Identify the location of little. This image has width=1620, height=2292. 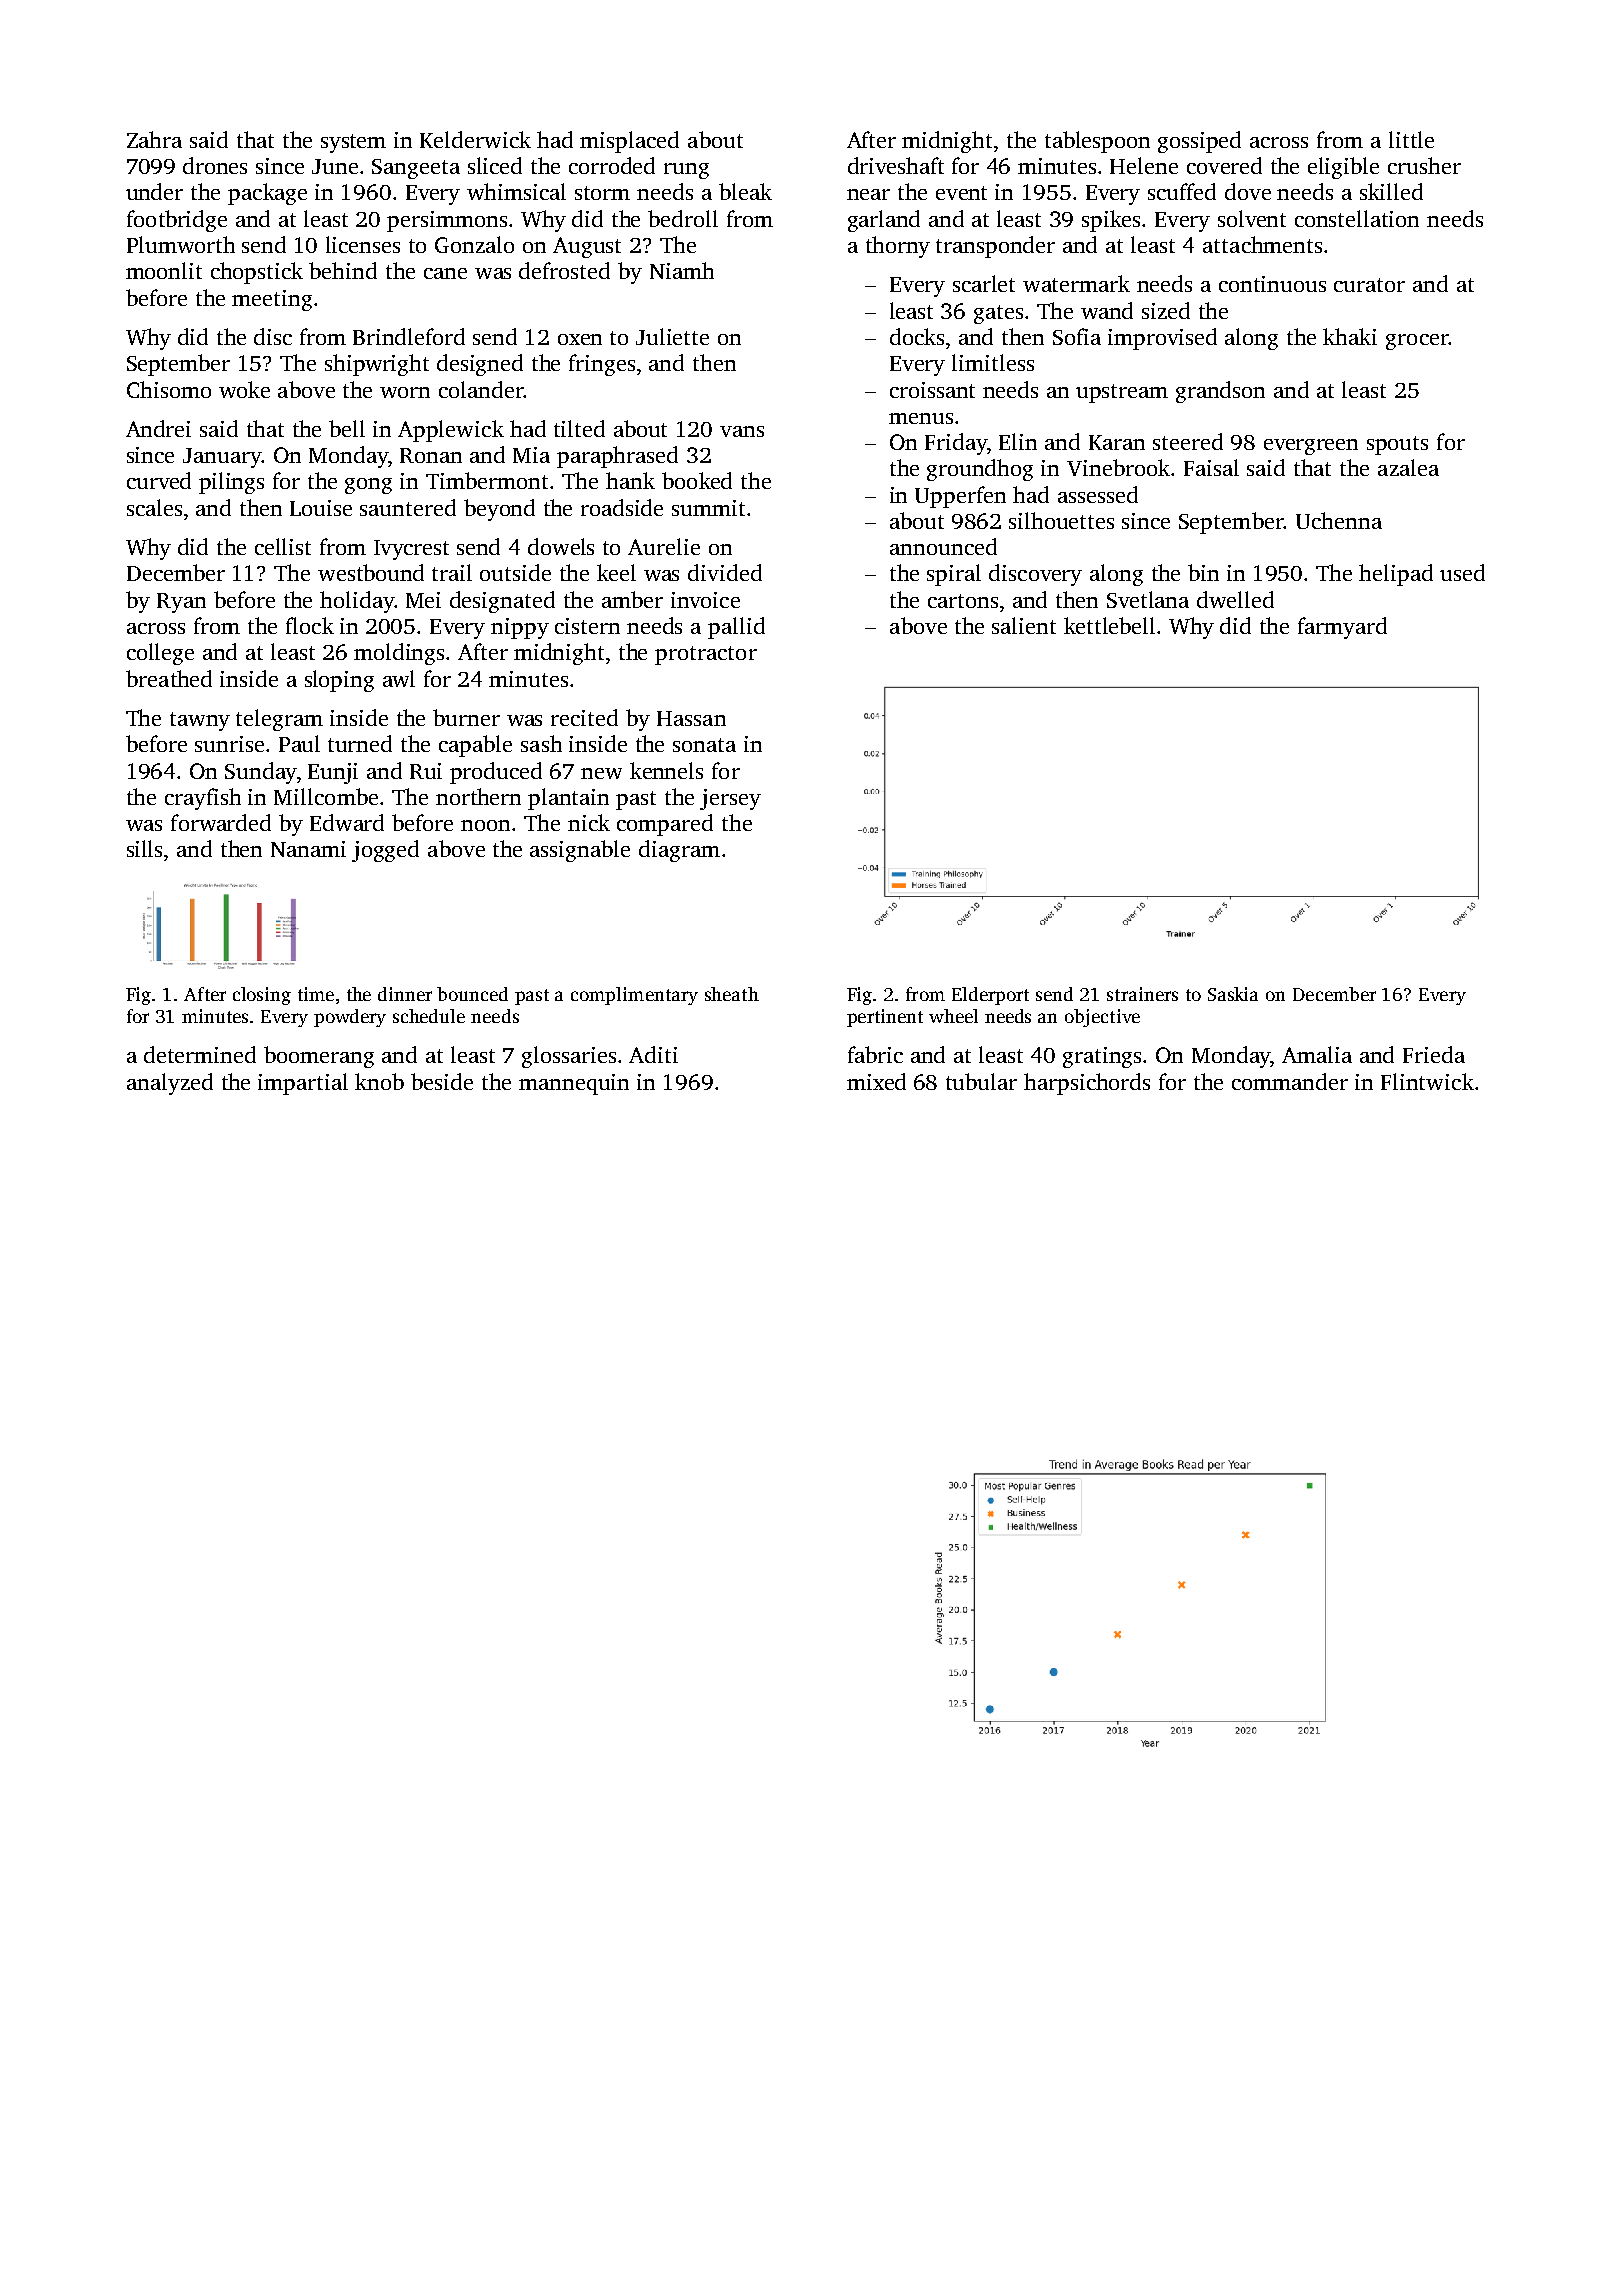
(1411, 139).
